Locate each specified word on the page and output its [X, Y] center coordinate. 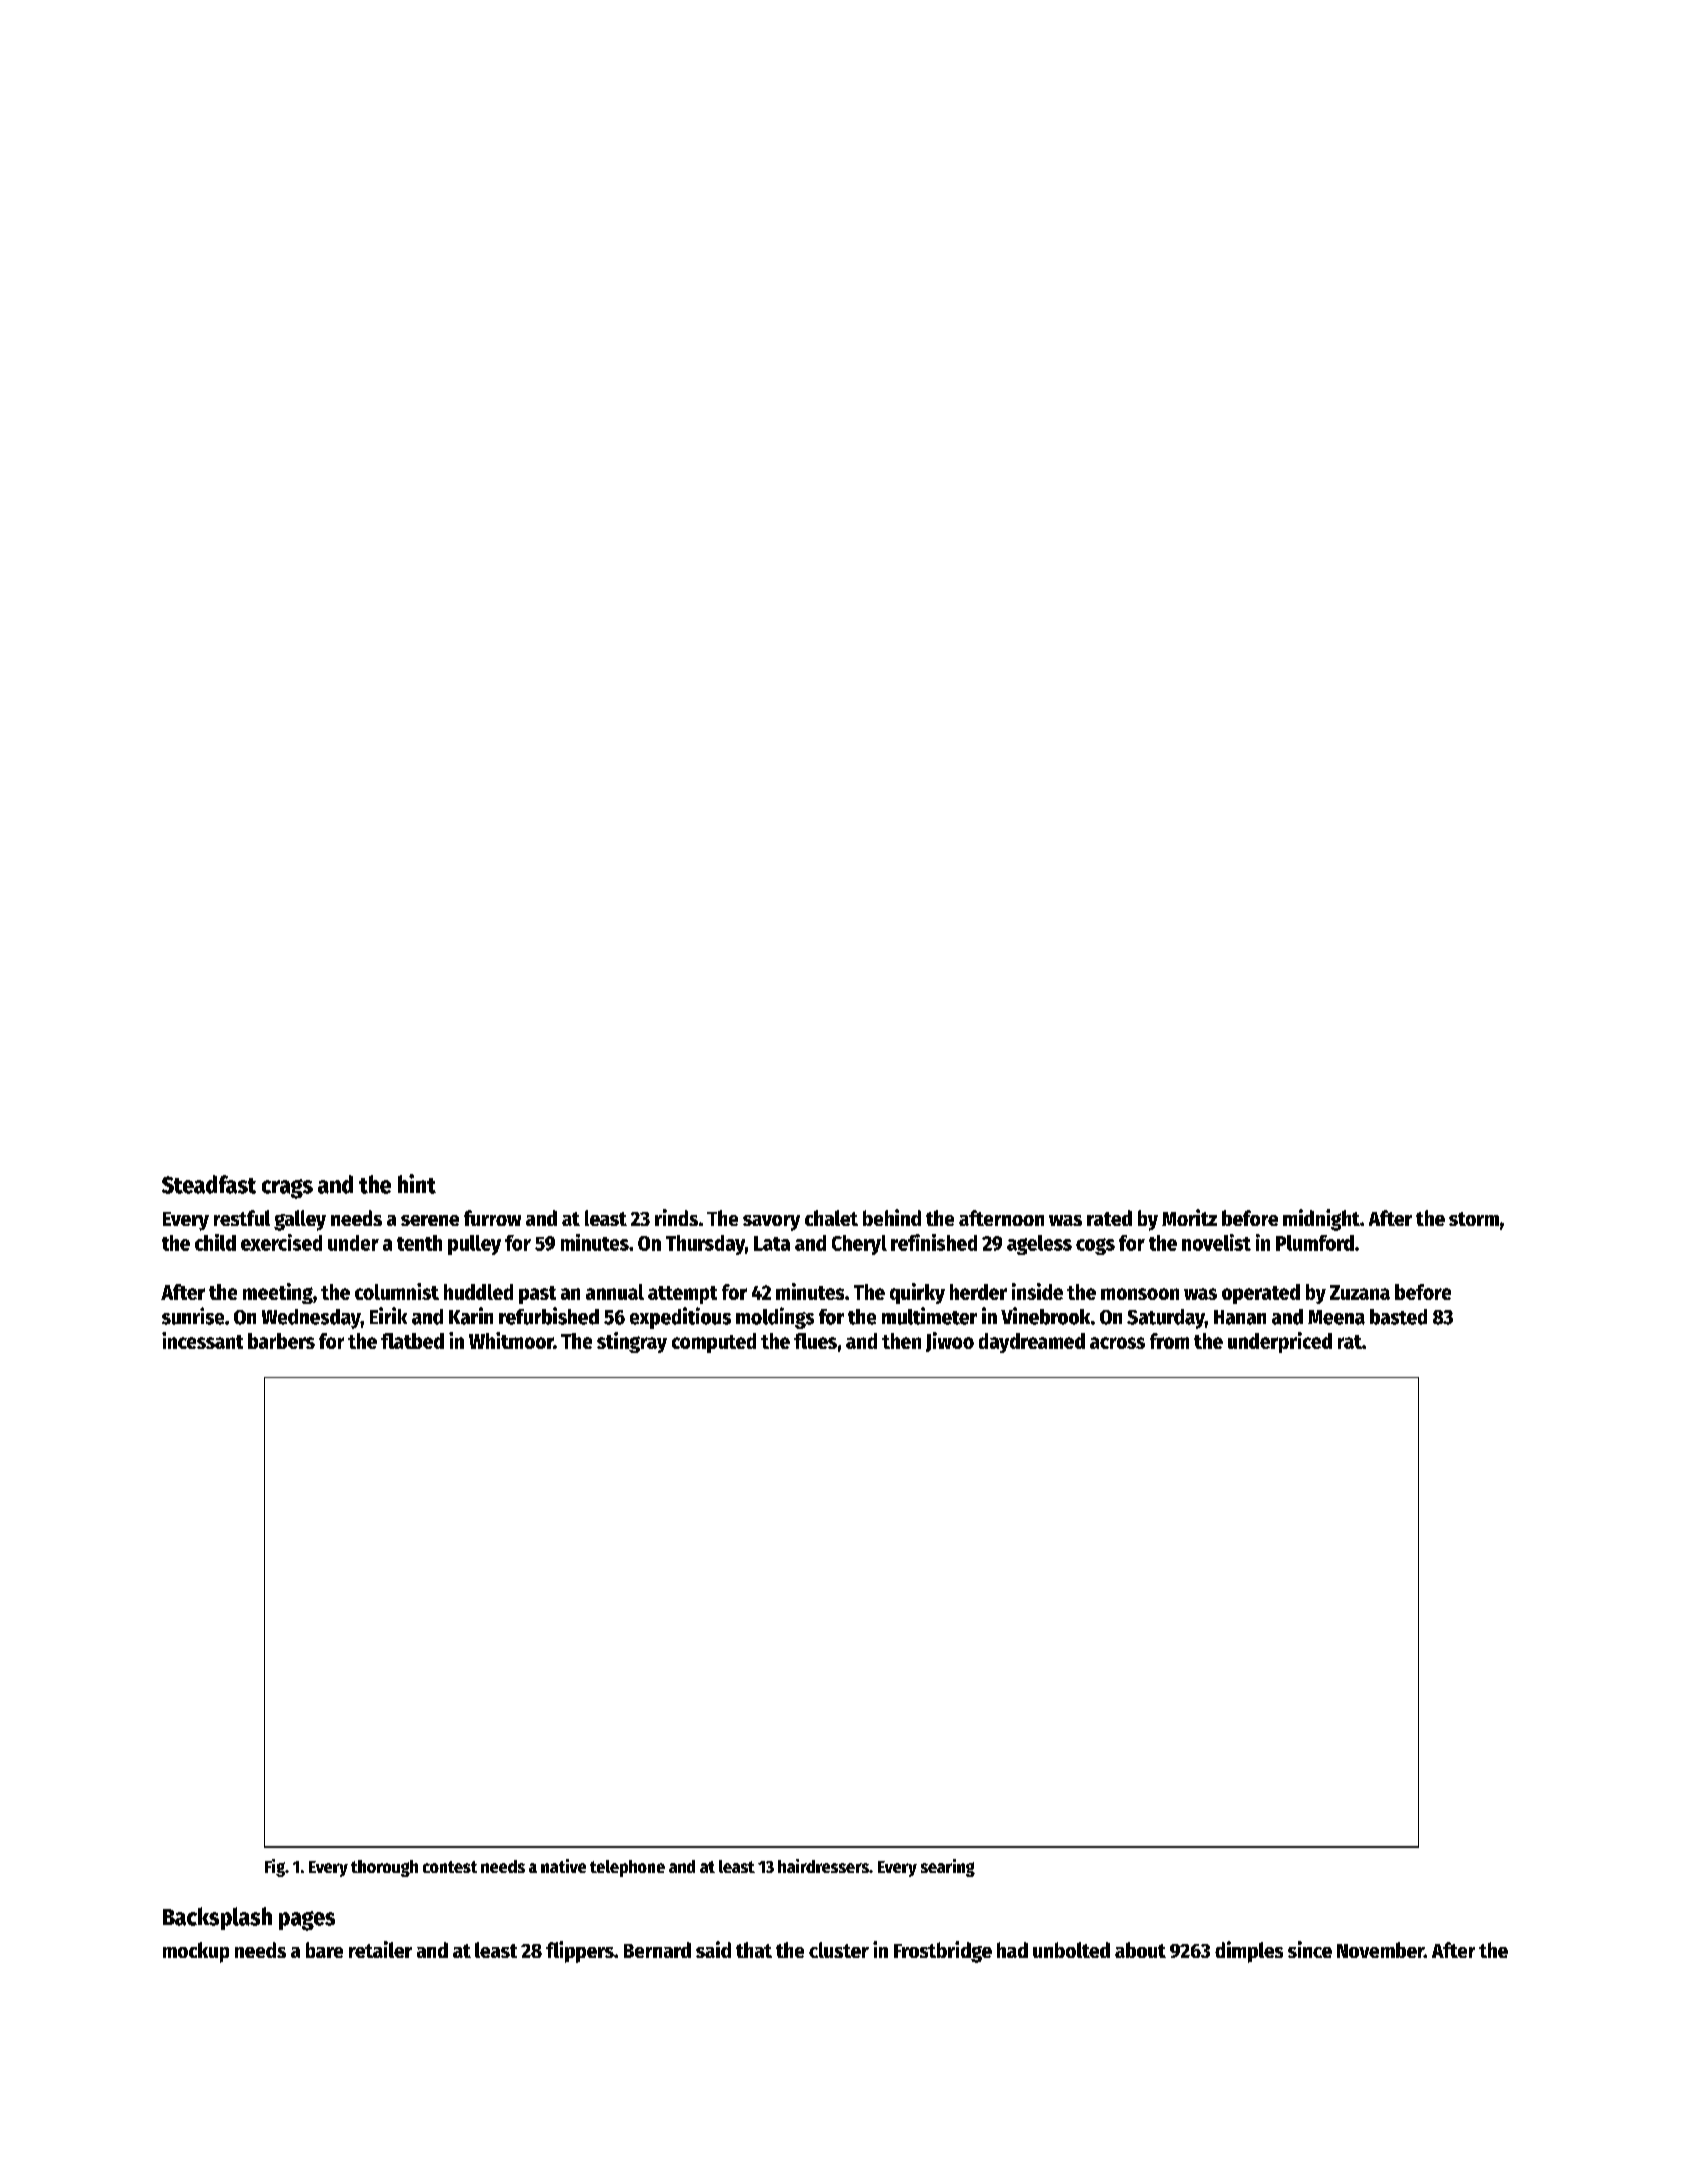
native [563, 1866]
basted [1398, 1317]
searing [948, 1868]
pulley [474, 1245]
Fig [275, 1868]
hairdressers [823, 1866]
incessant [202, 1340]
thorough [384, 1868]
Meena [1336, 1317]
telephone [627, 1868]
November [1380, 1950]
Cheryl [859, 1245]
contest [450, 1867]
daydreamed [1032, 1343]
